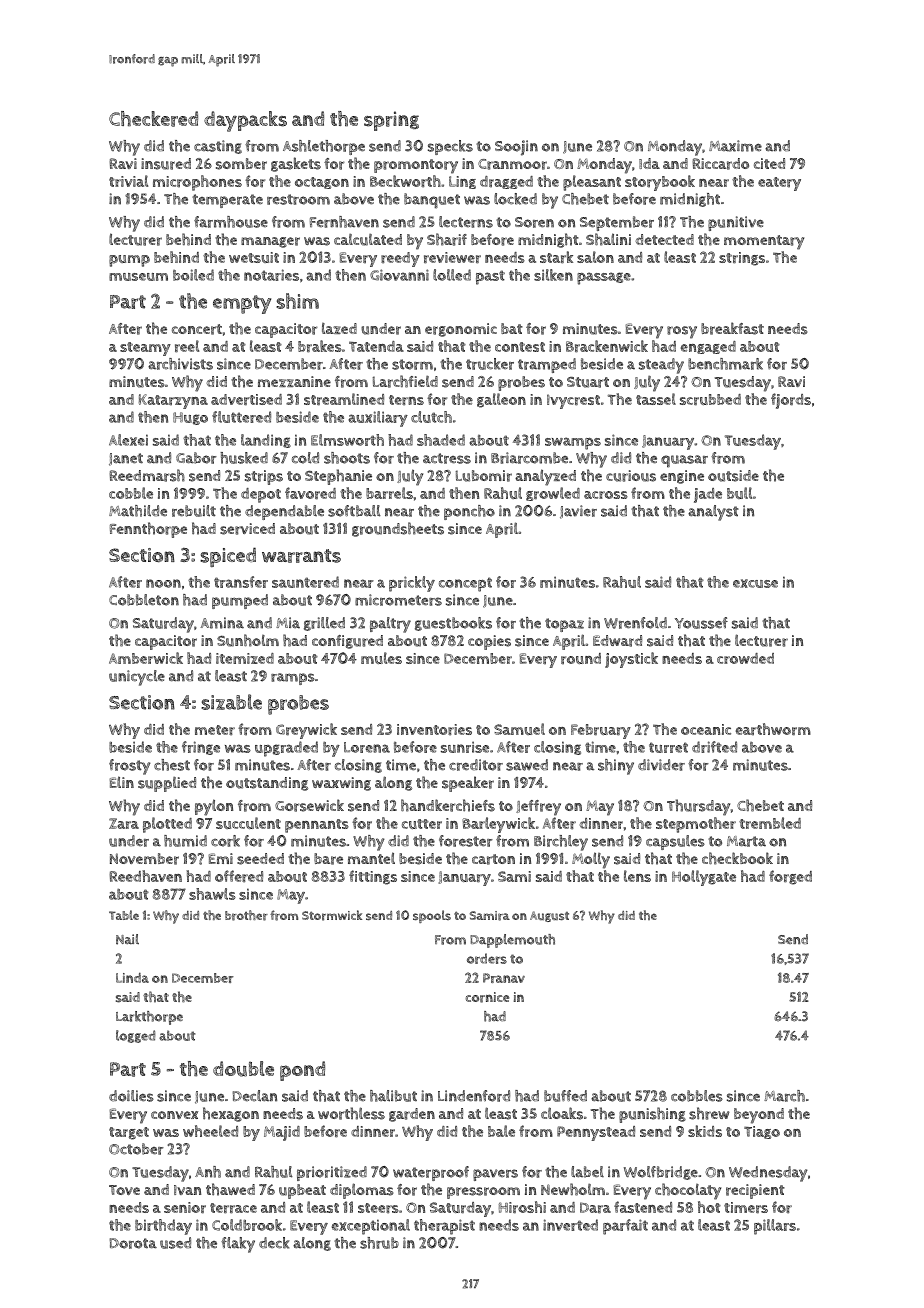 This screenshot has height=1308, width=924. What do you see at coordinates (489, 642) in the screenshot?
I see `copies` at bounding box center [489, 642].
